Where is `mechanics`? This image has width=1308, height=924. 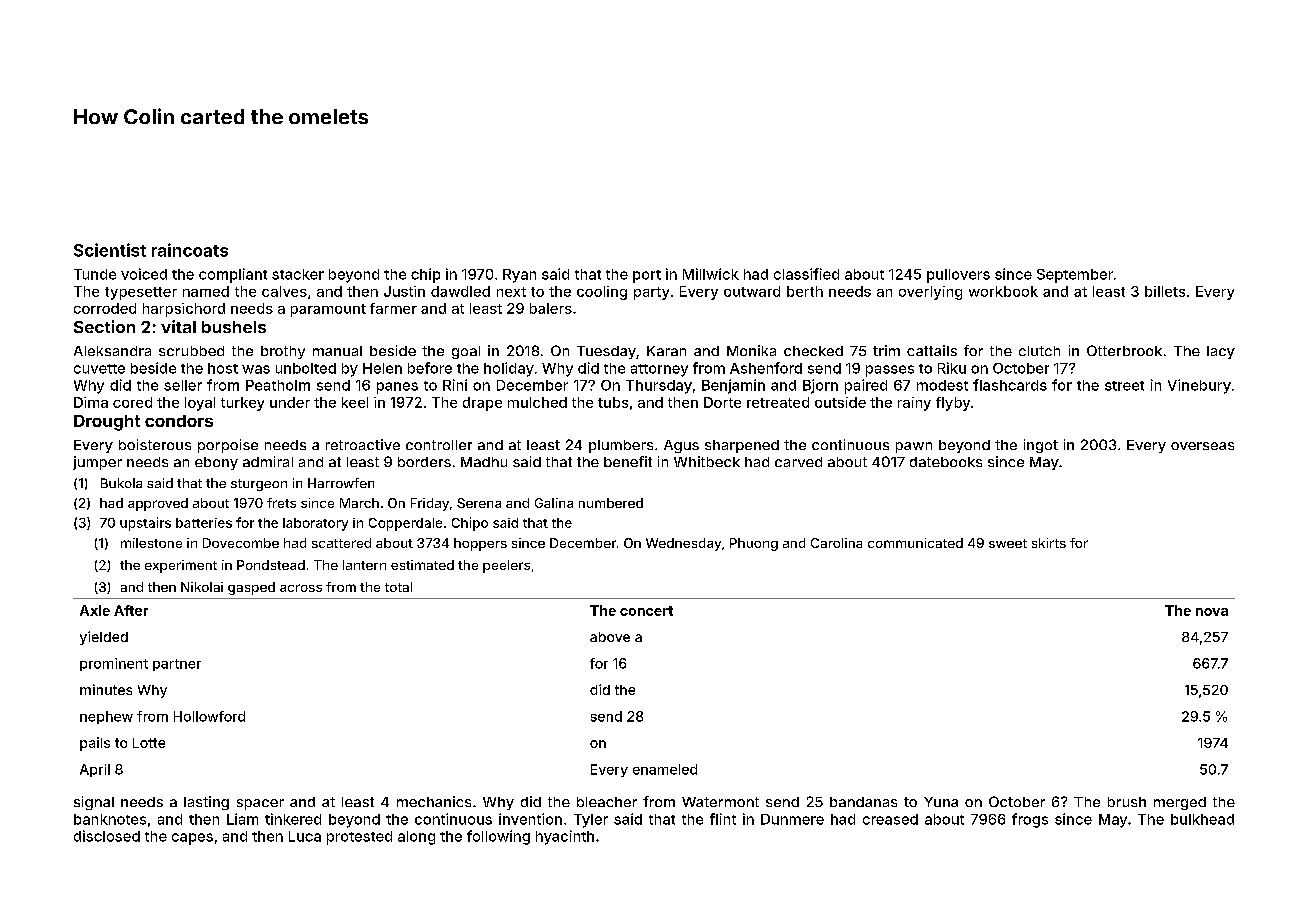
mechanics is located at coordinates (434, 801).
